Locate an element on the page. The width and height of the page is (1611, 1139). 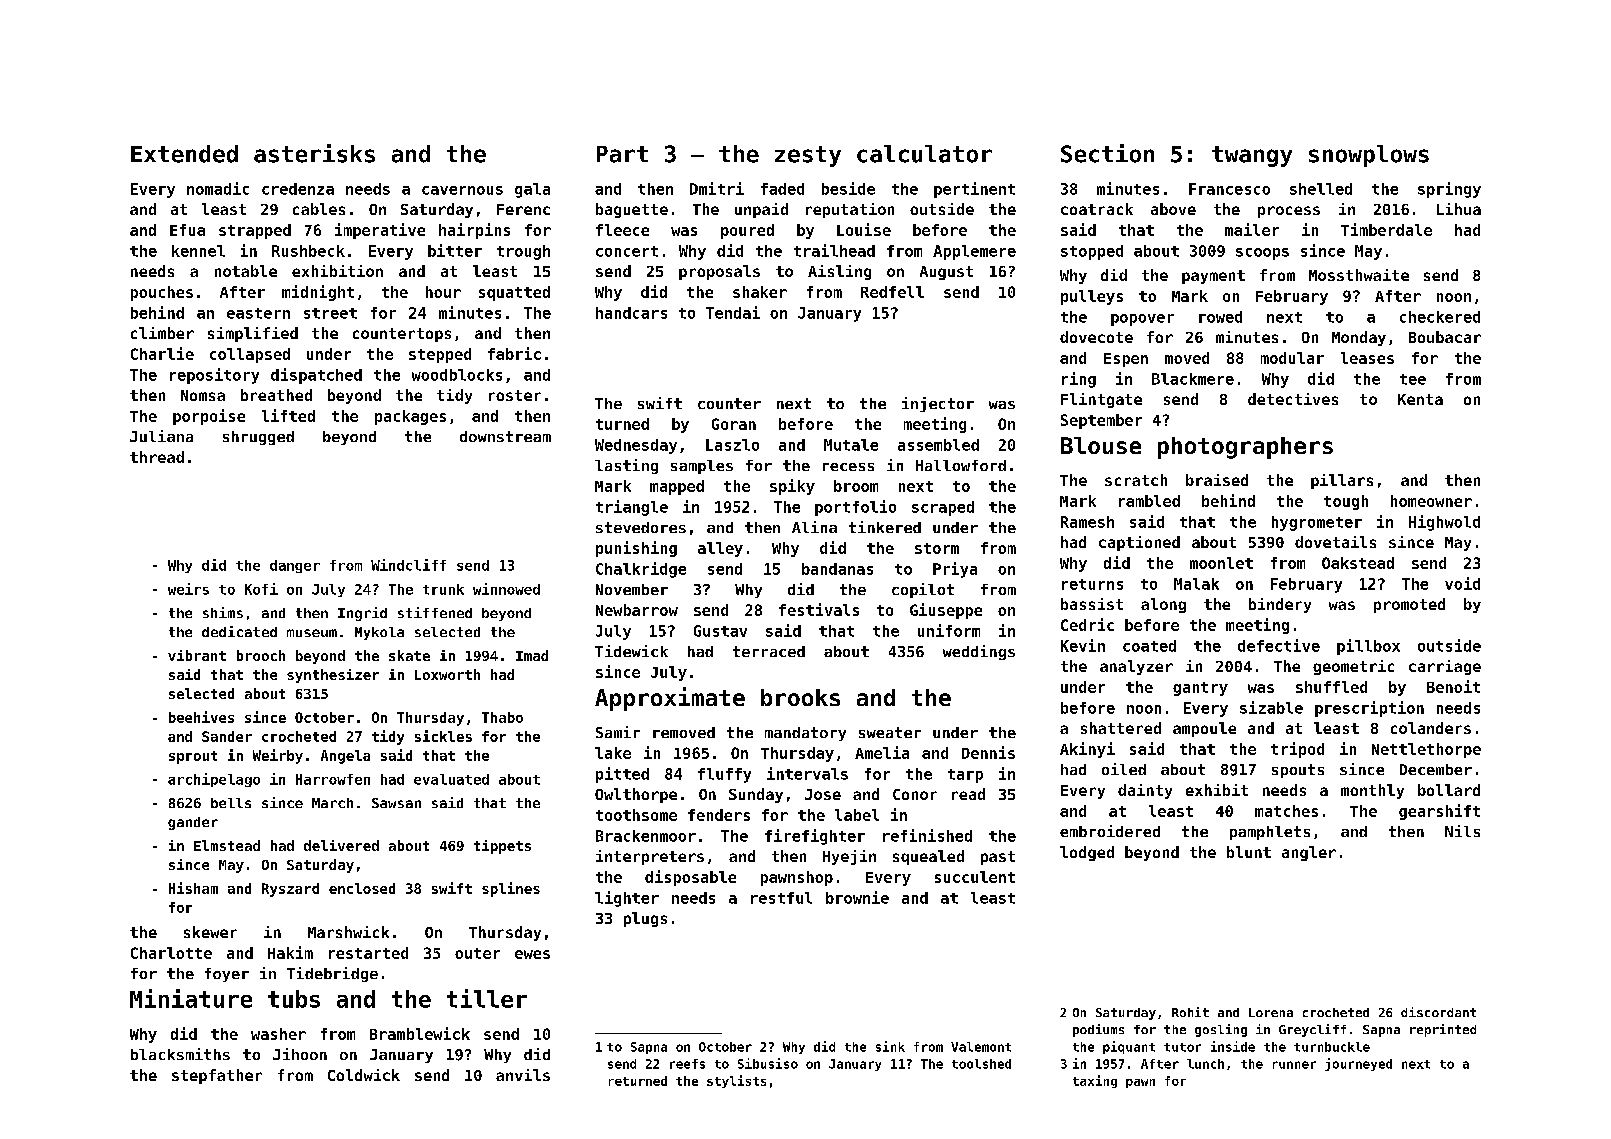
reprinted is located at coordinates (1443, 1030).
